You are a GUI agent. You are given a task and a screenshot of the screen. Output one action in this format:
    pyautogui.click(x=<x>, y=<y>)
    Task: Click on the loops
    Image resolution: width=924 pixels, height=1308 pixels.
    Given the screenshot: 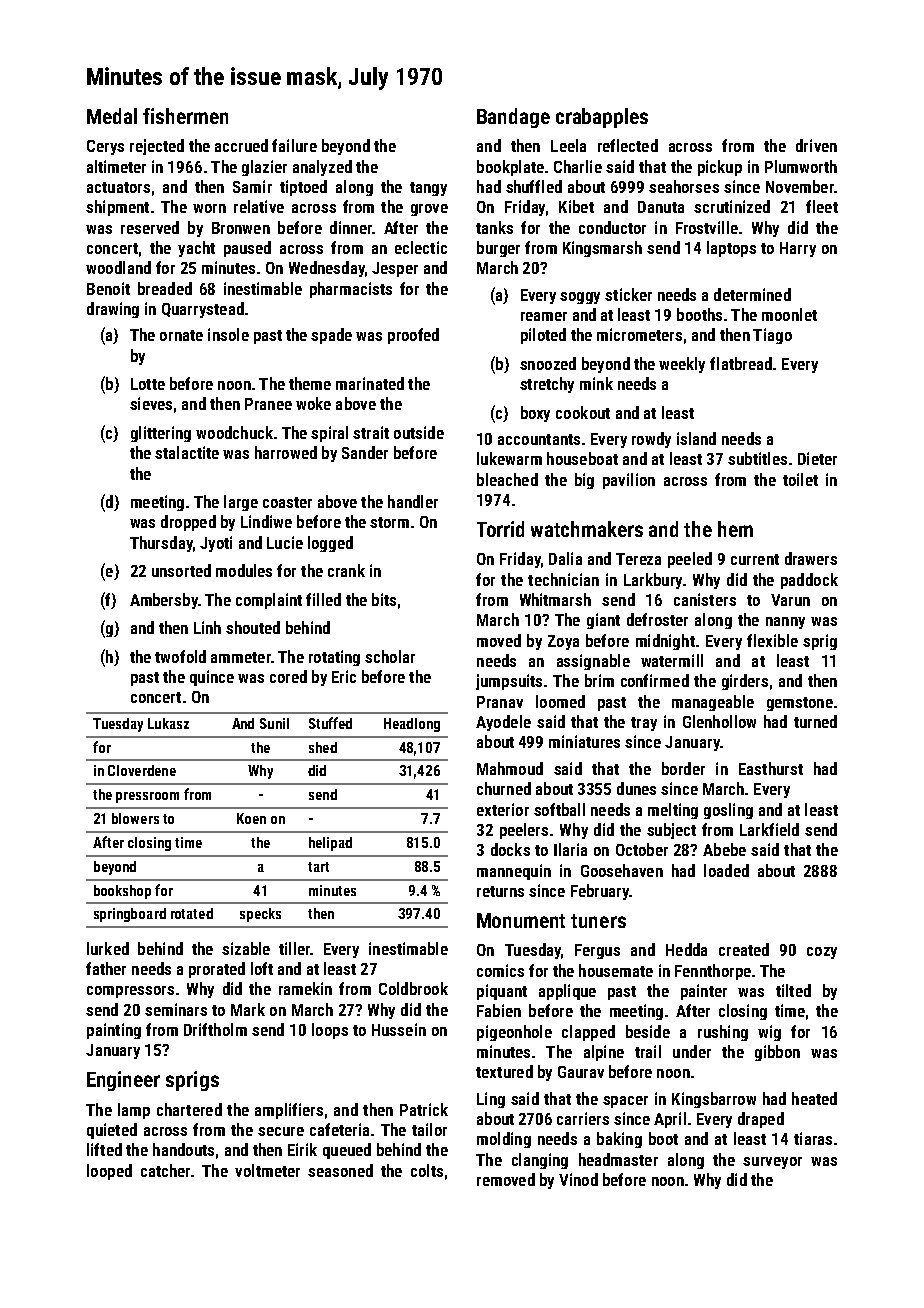 What is the action you would take?
    pyautogui.click(x=330, y=1031)
